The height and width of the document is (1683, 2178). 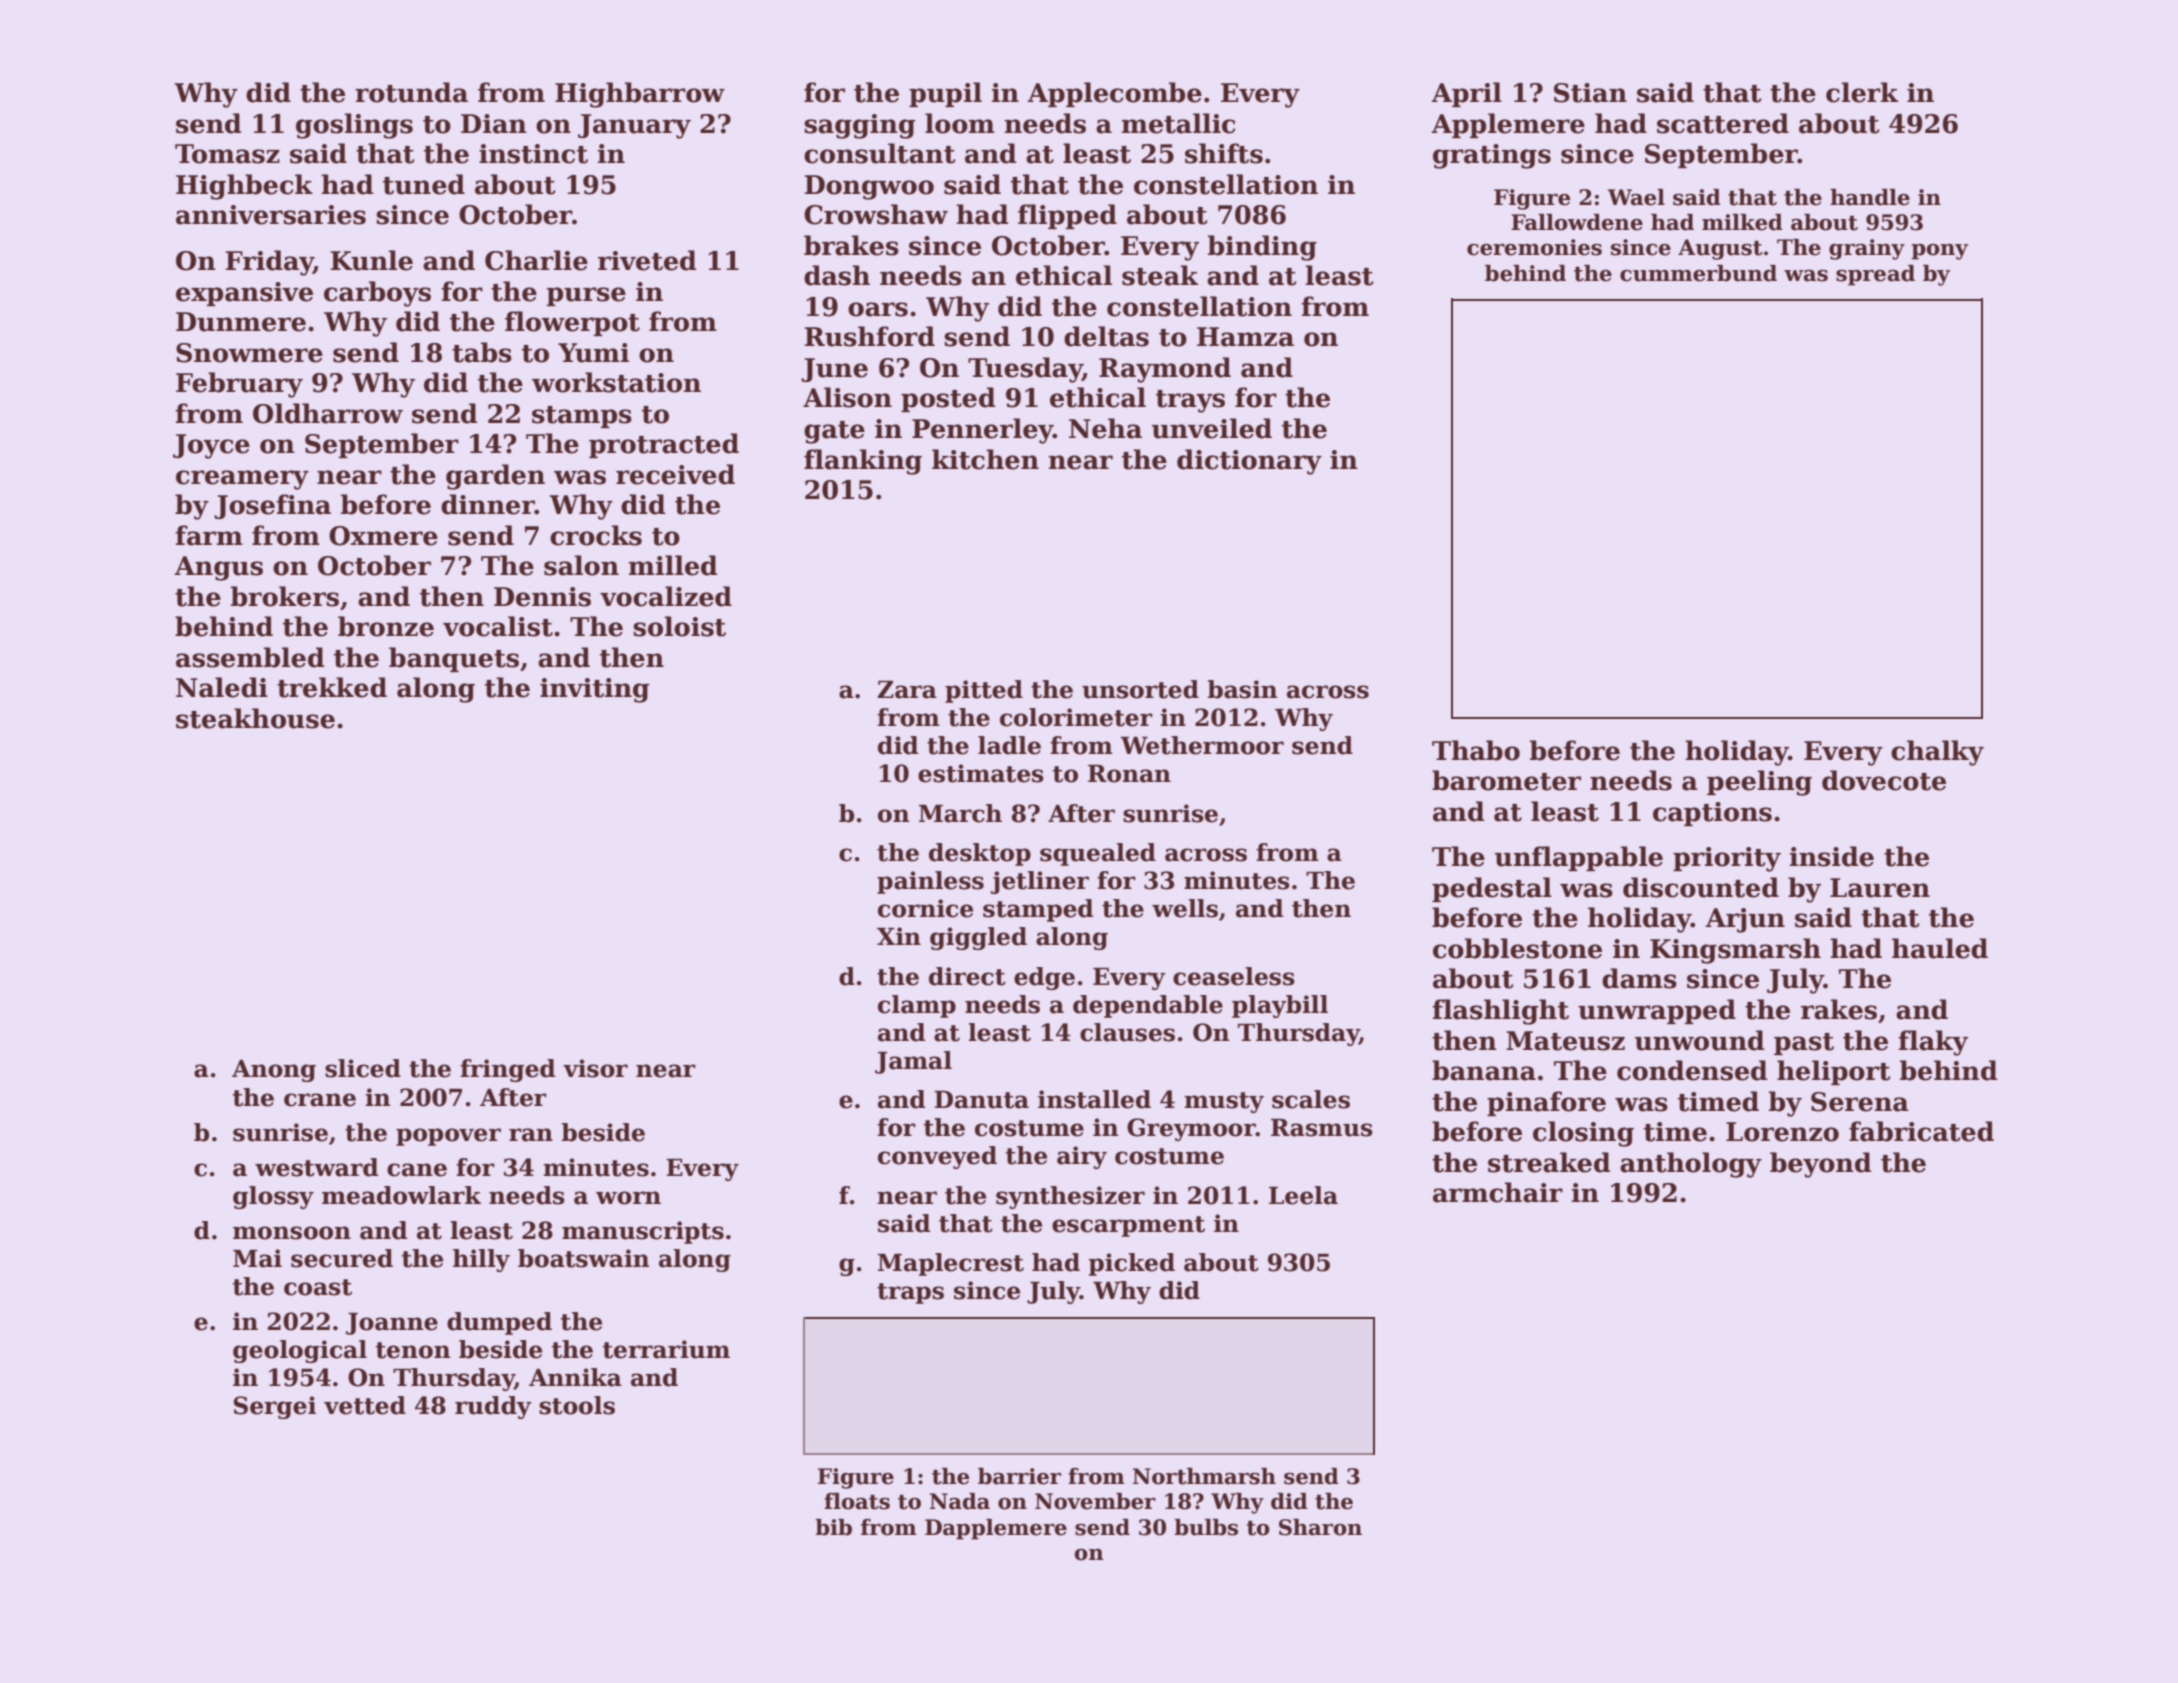 What do you see at coordinates (1190, 401) in the document?
I see `trays` at bounding box center [1190, 401].
